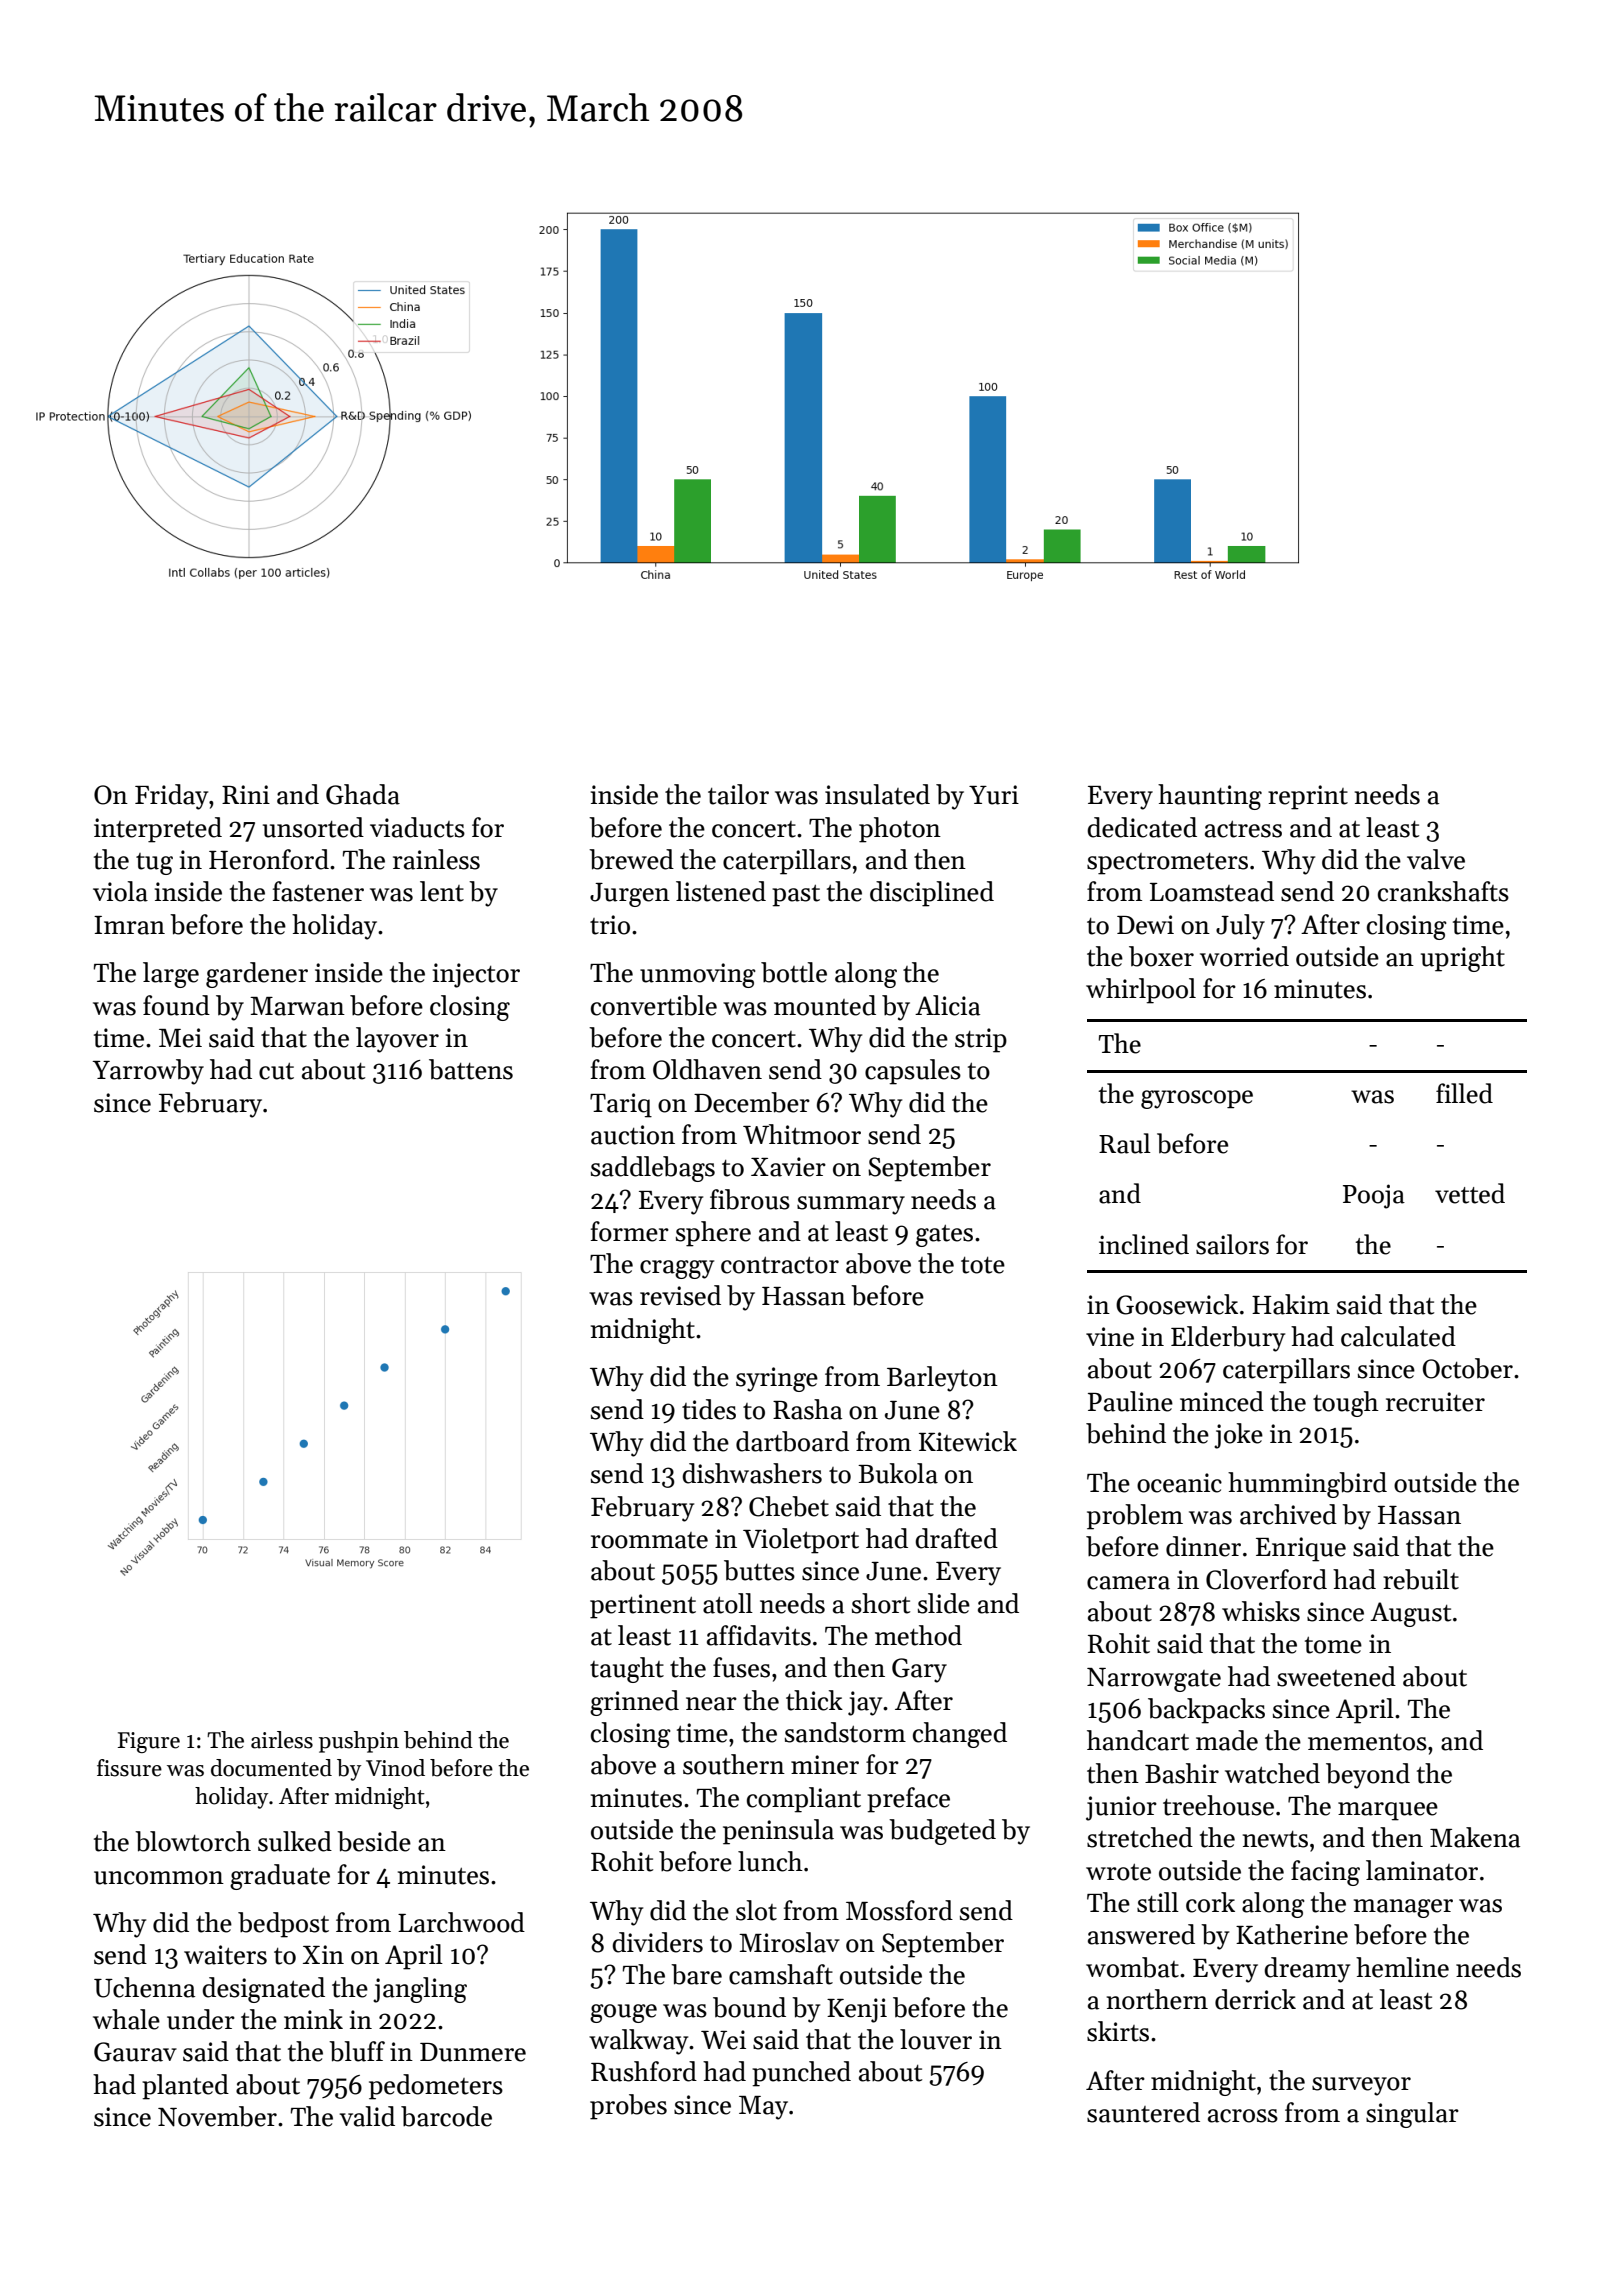 The width and height of the image is (1620, 2292). Describe the element at coordinates (1367, 1742) in the image. I see `mementos` at that location.
